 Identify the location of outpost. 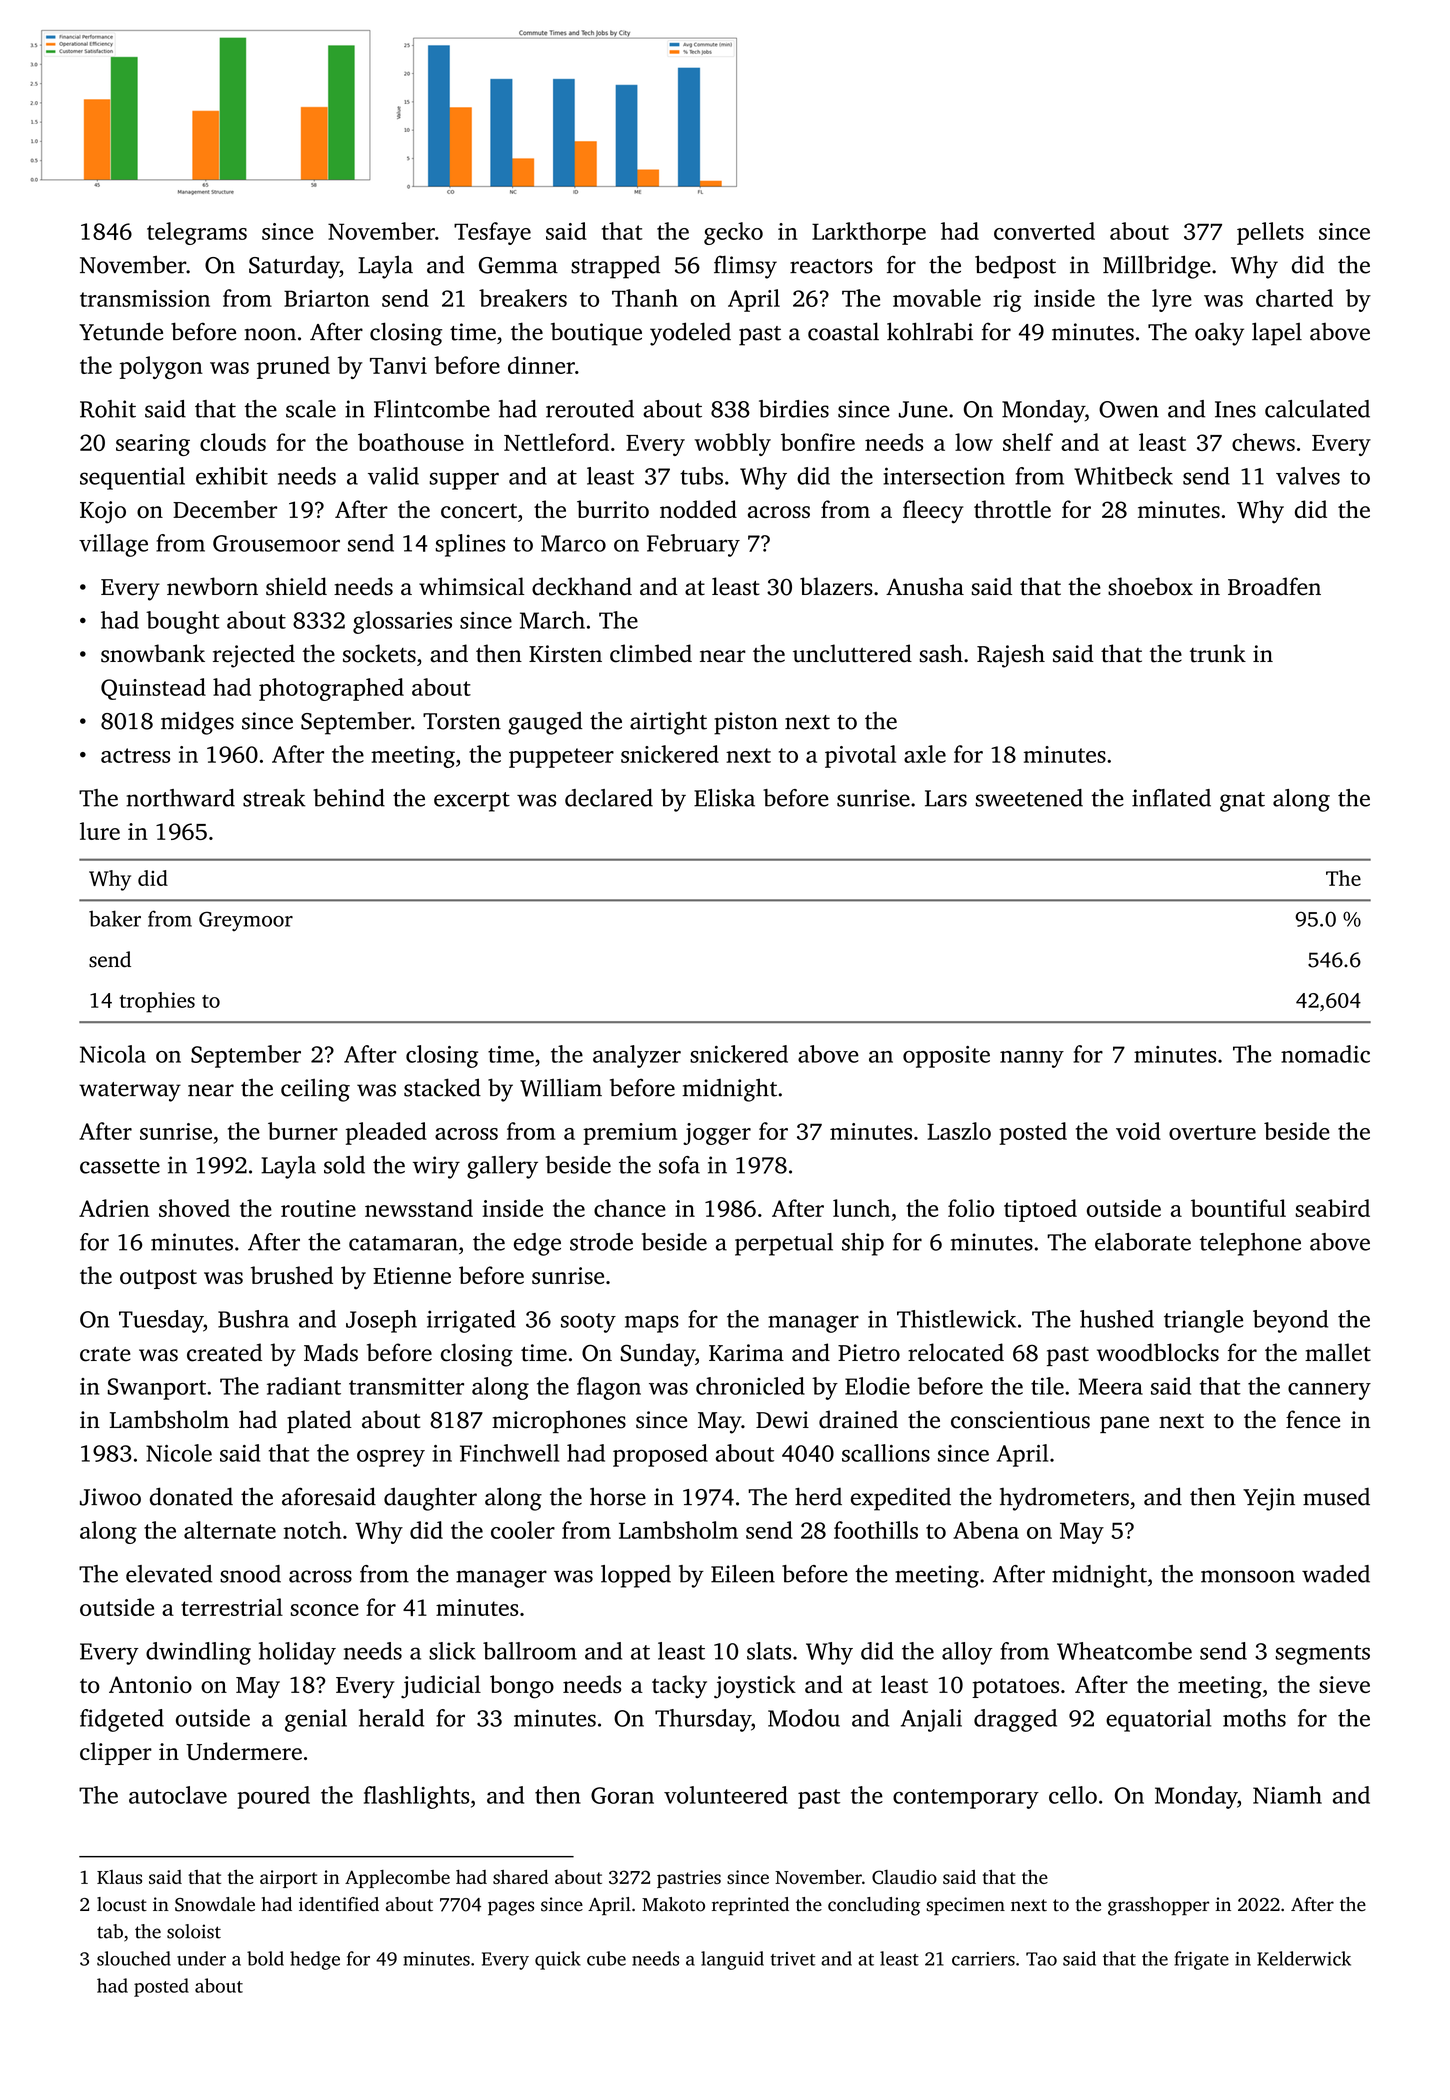
(158, 1279).
